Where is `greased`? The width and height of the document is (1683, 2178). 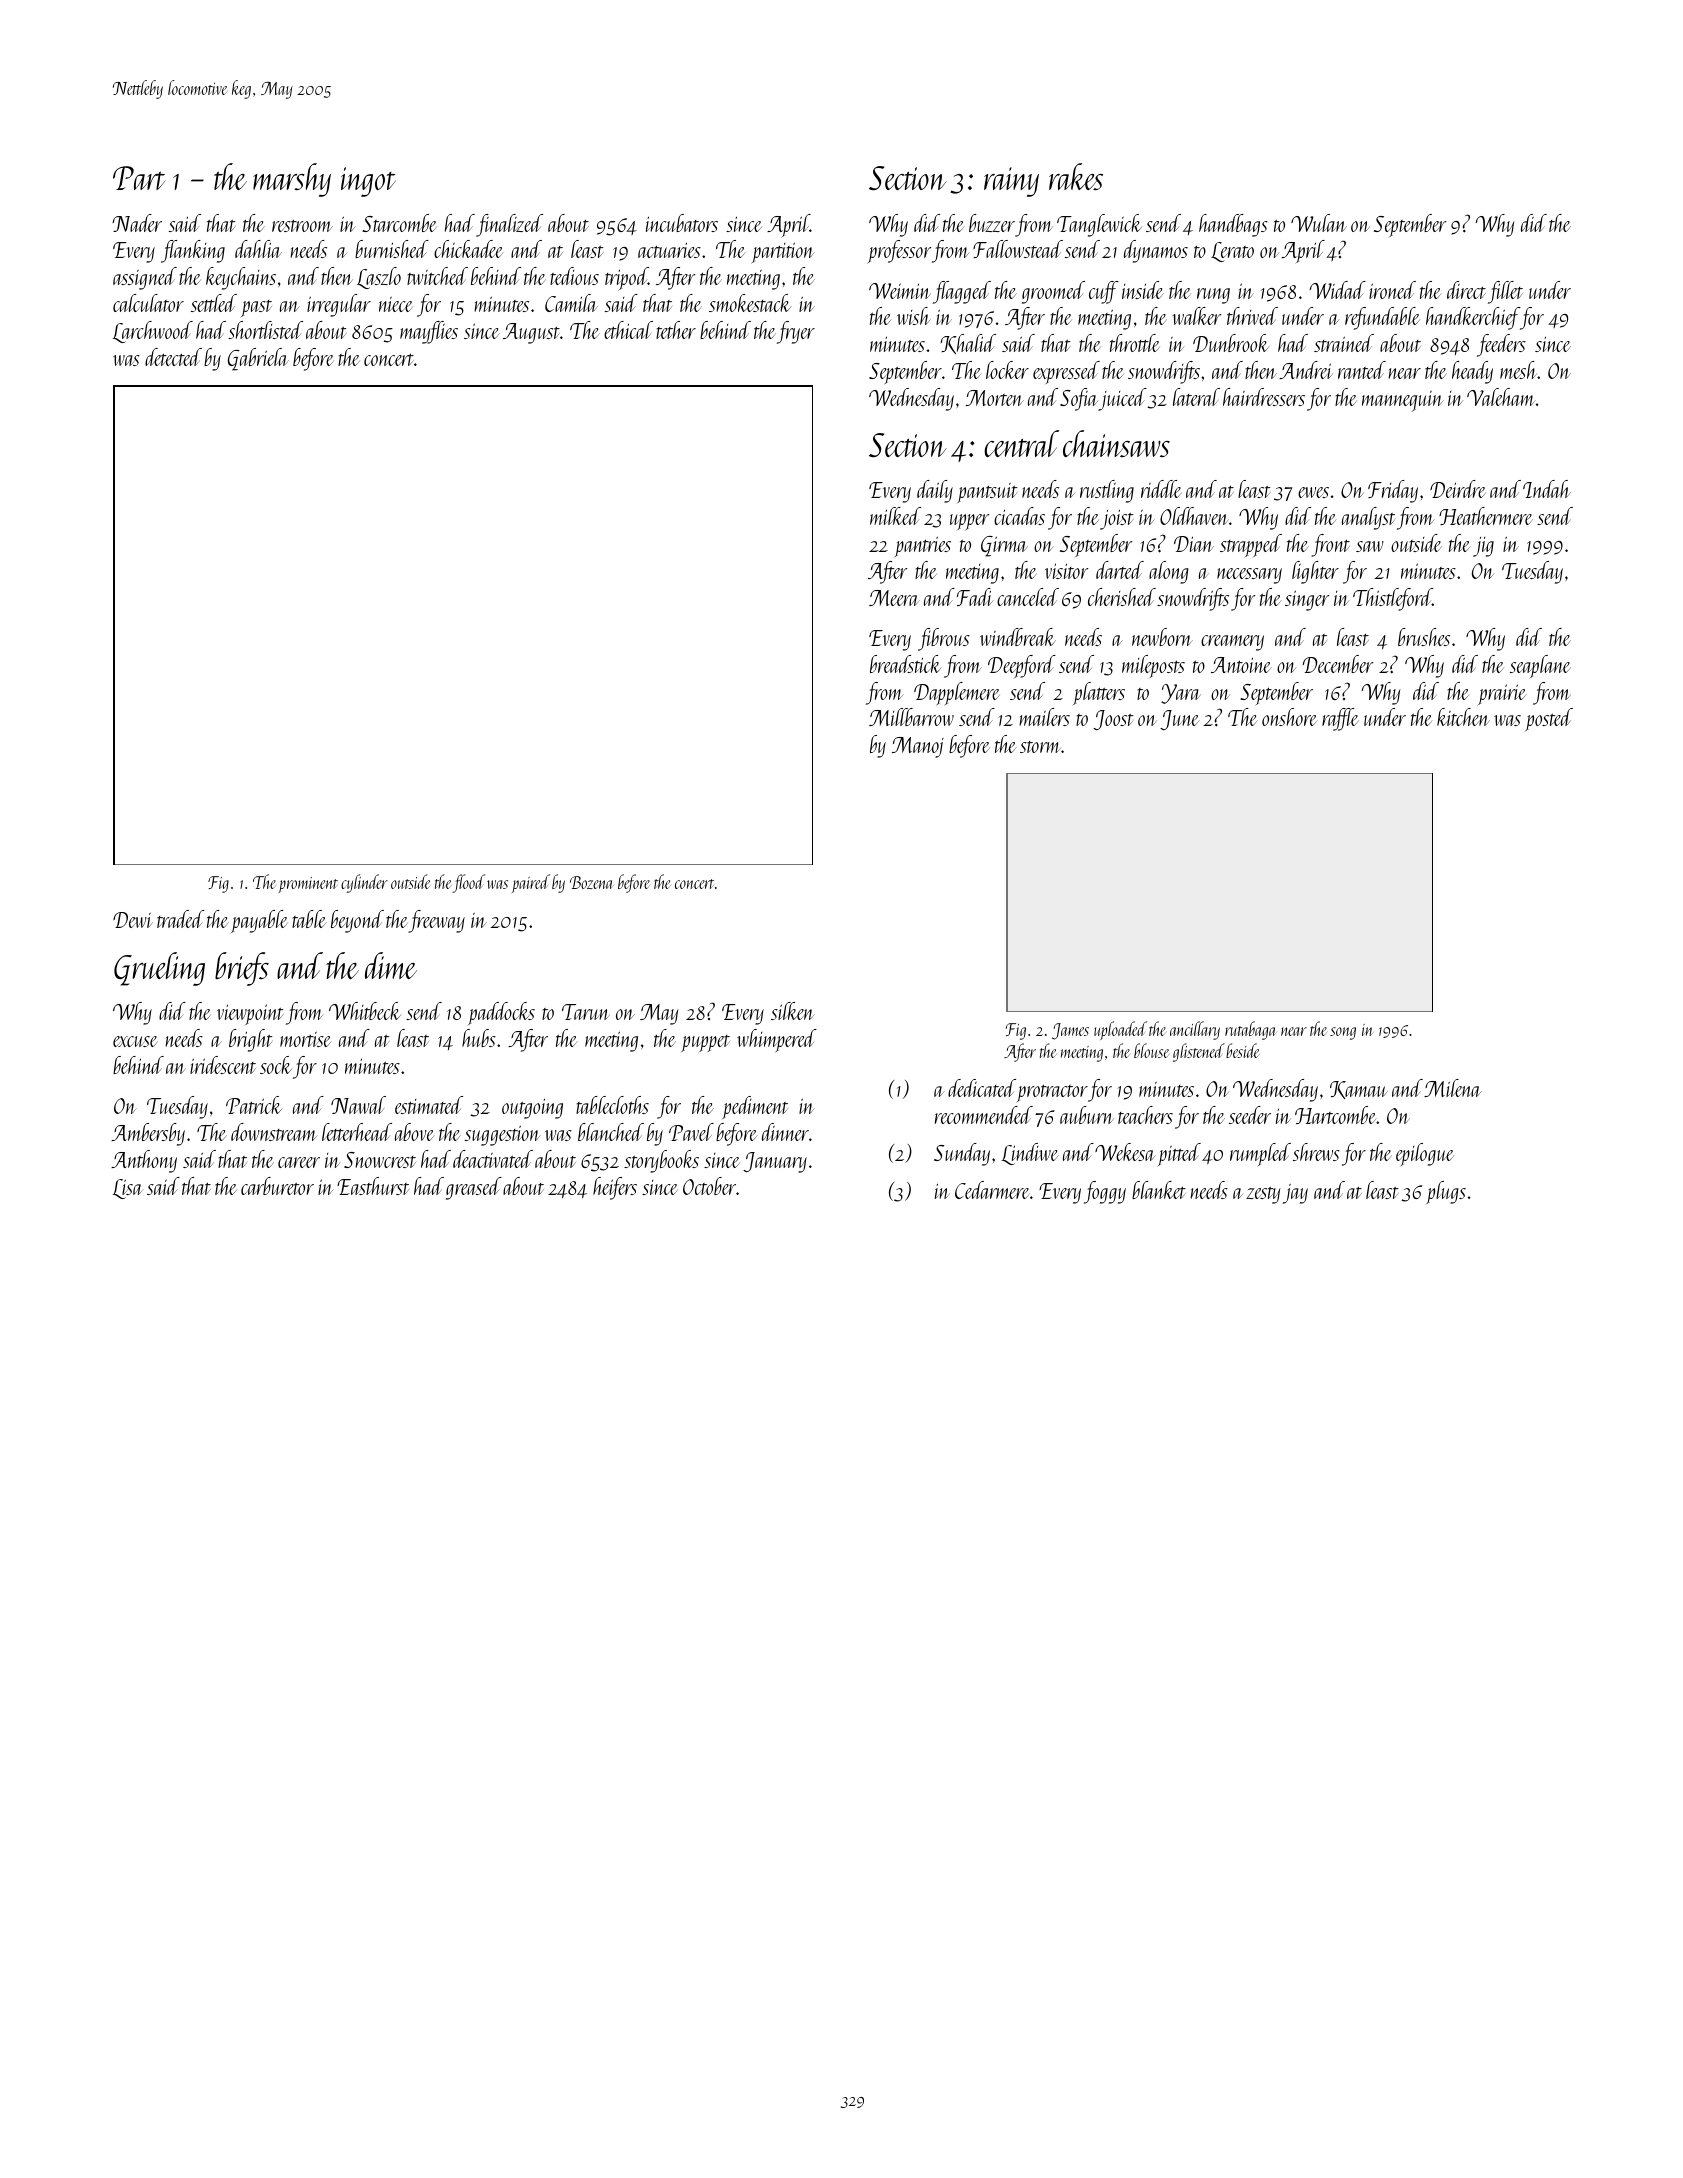
greased is located at coordinates (474, 1188).
